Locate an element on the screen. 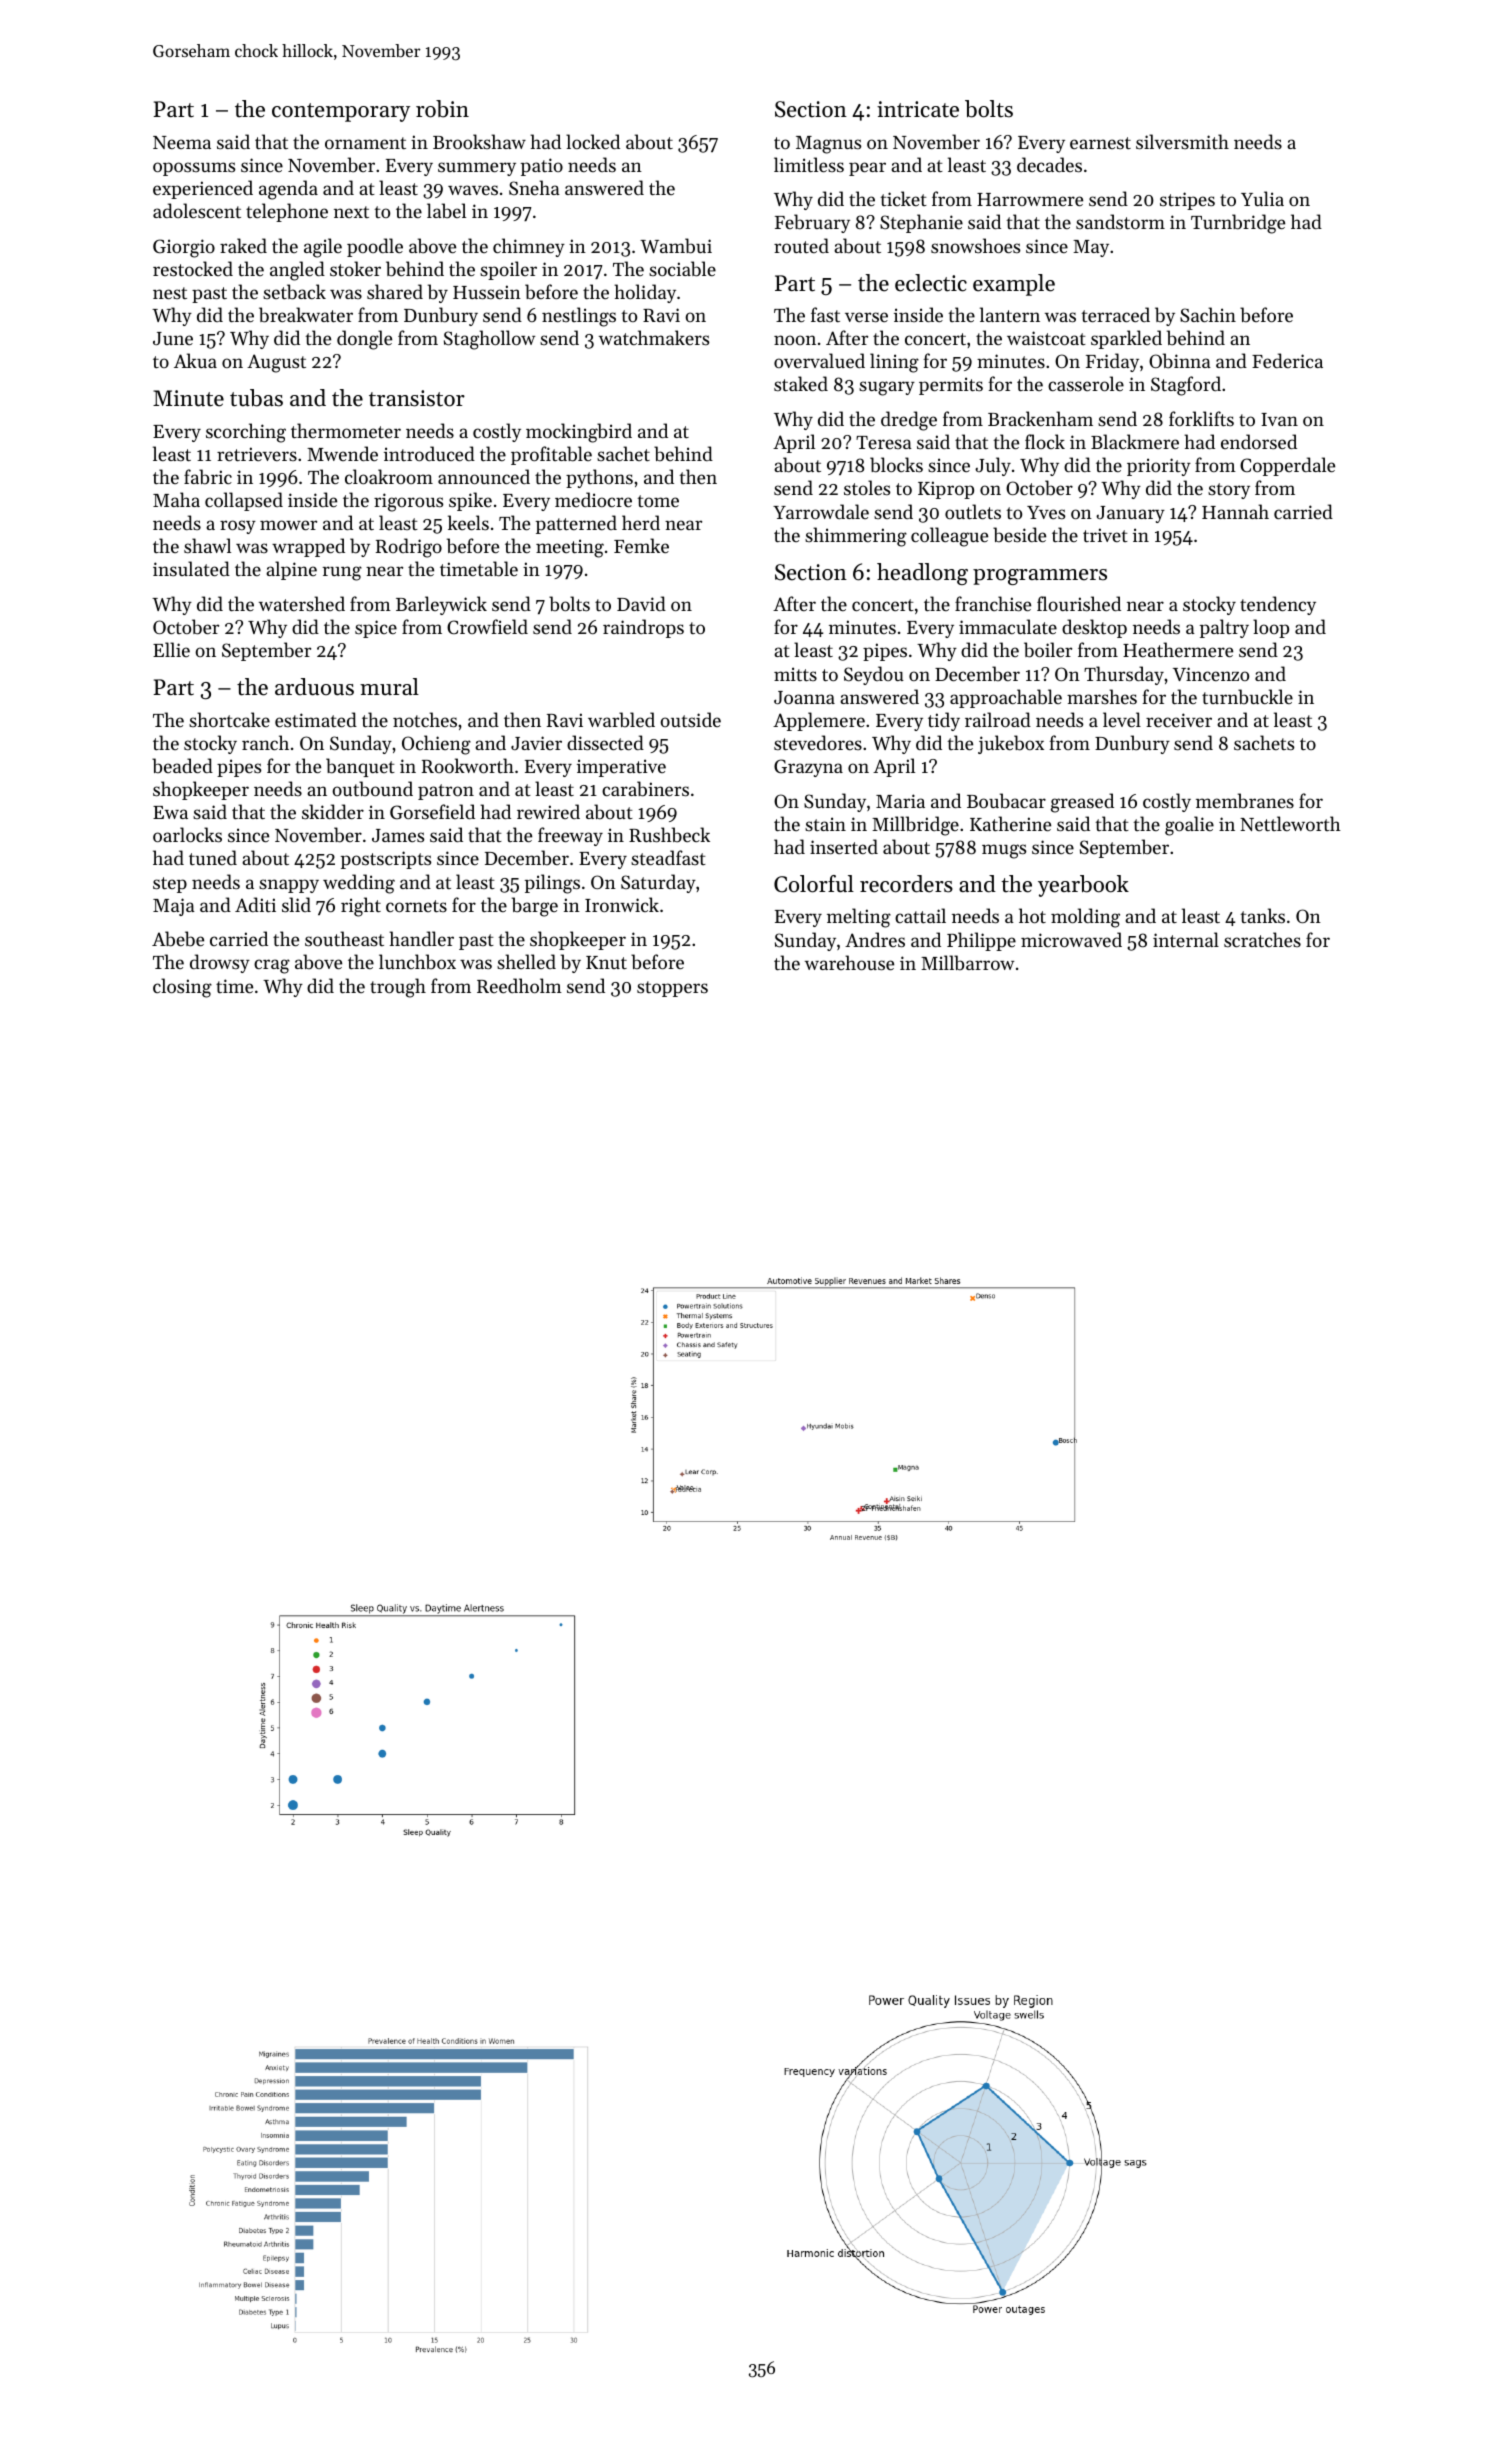 Image resolution: width=1496 pixels, height=2464 pixels. scratches is located at coordinates (1262, 939).
